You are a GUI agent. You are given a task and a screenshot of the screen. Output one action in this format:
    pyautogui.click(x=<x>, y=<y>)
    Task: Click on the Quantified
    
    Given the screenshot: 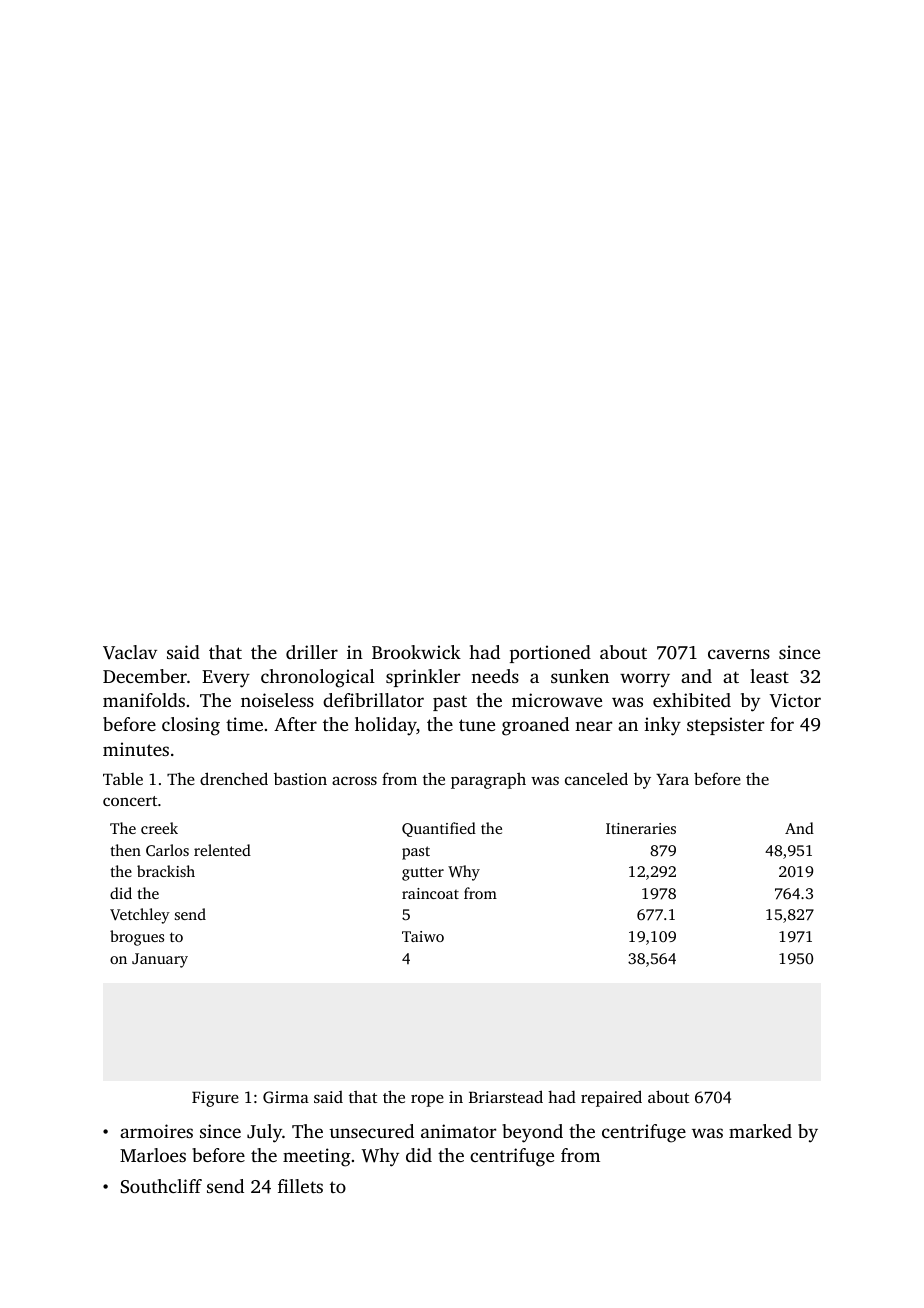 What is the action you would take?
    pyautogui.click(x=439, y=829)
